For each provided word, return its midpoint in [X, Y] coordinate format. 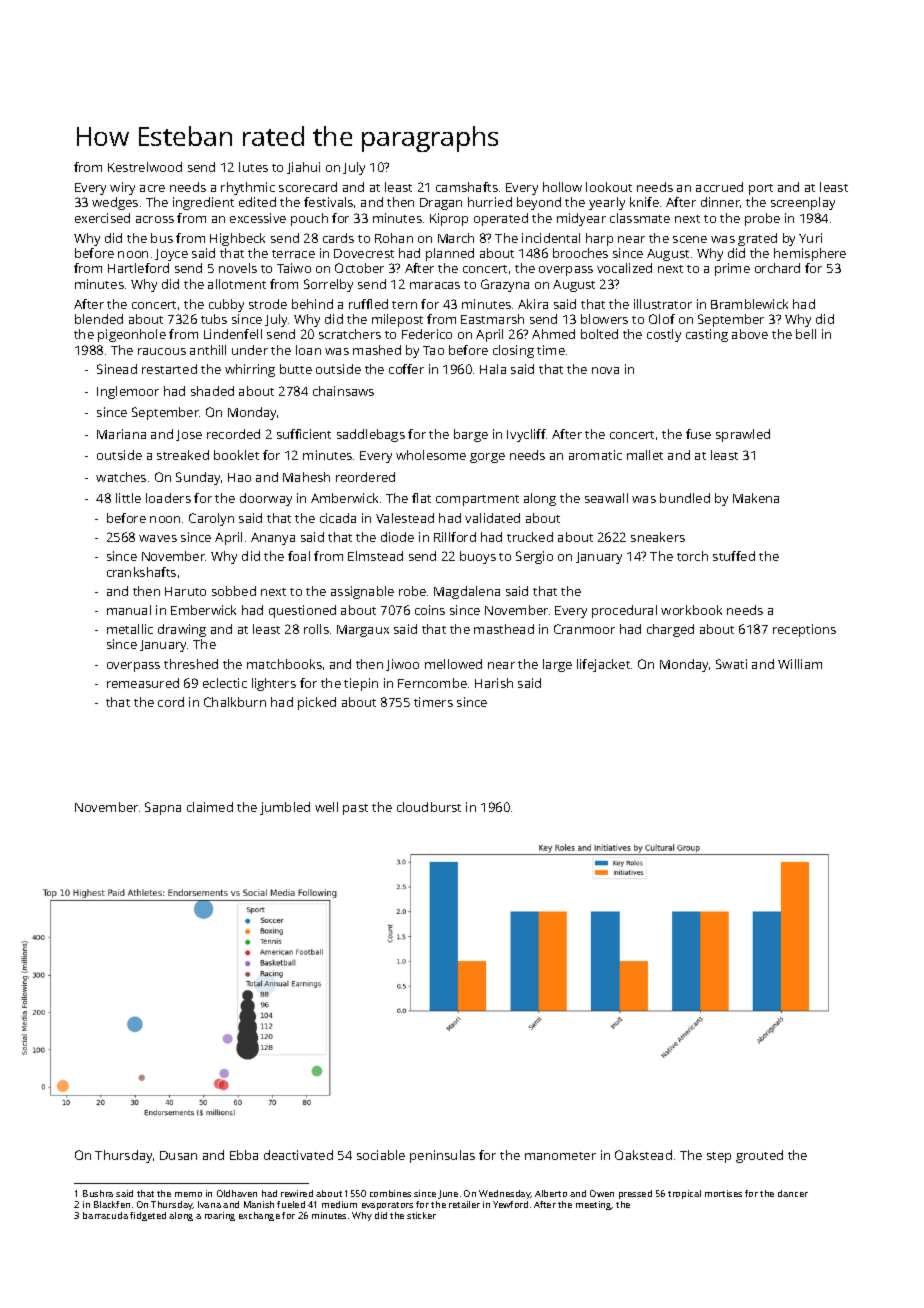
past [355, 809]
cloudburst [429, 807]
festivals [328, 202]
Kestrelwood [145, 167]
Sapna [163, 808]
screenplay [803, 203]
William [800, 664]
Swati [731, 664]
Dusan [178, 1155]
